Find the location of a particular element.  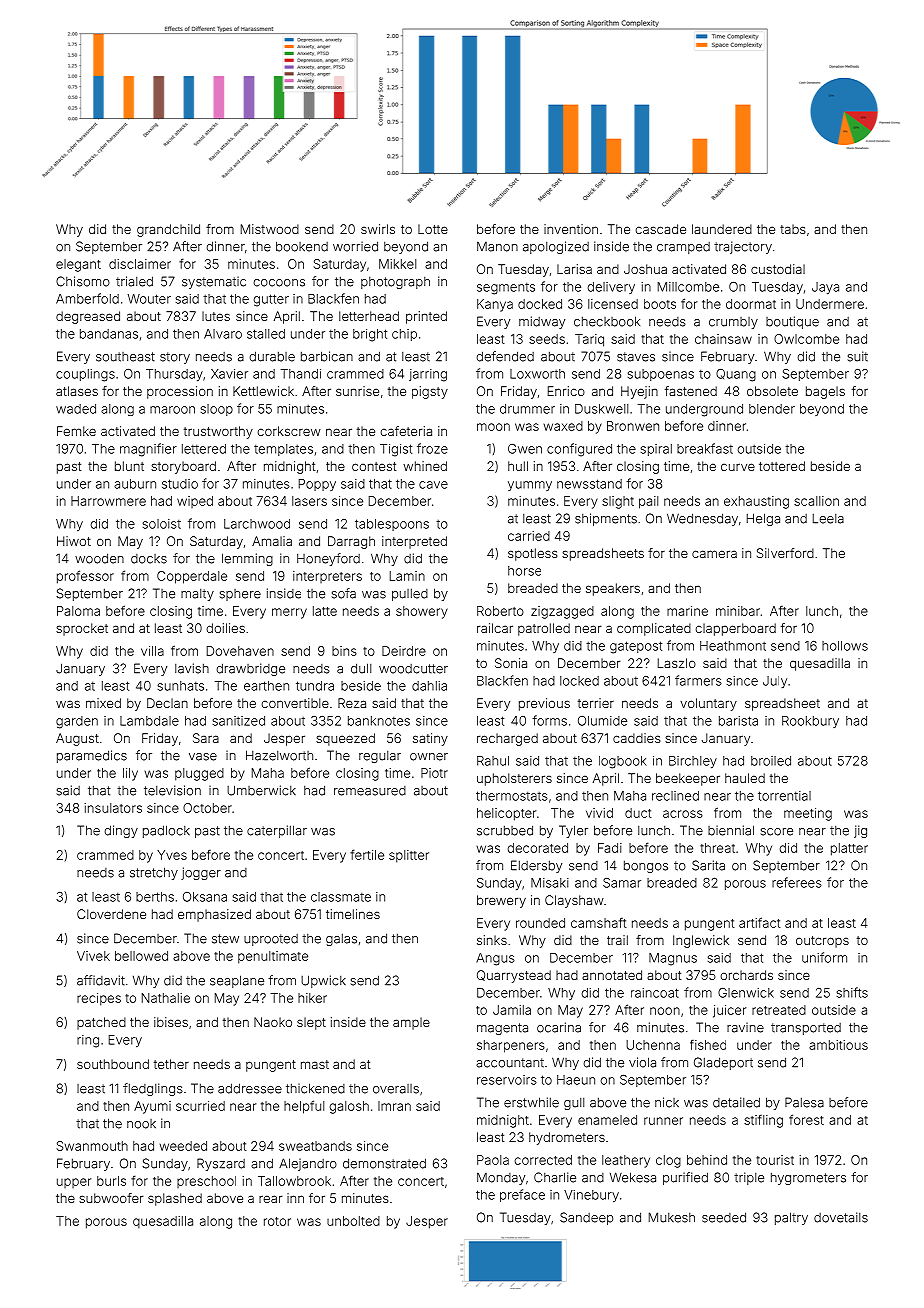

Chisomo is located at coordinates (83, 281).
